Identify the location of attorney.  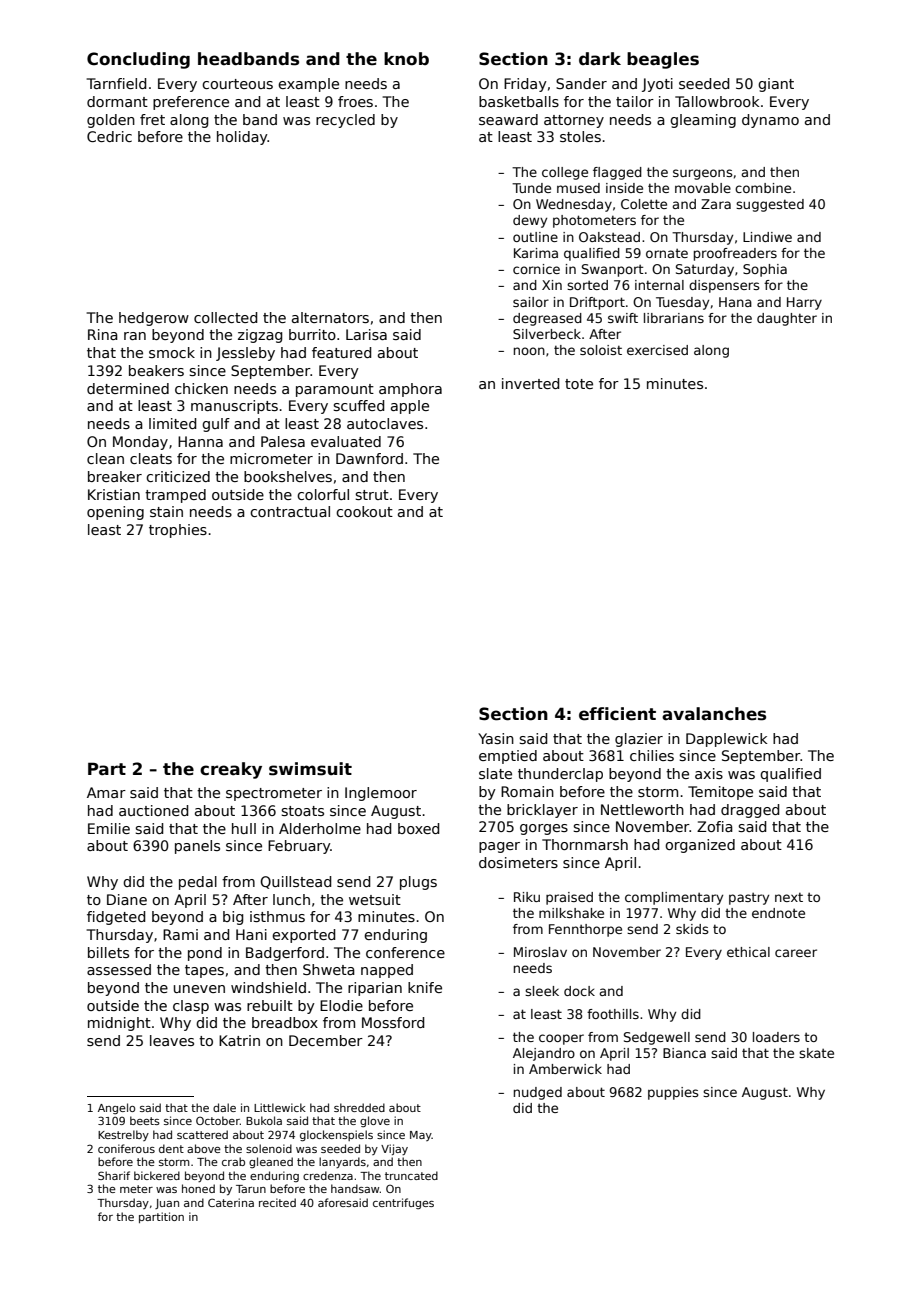
(574, 121).
